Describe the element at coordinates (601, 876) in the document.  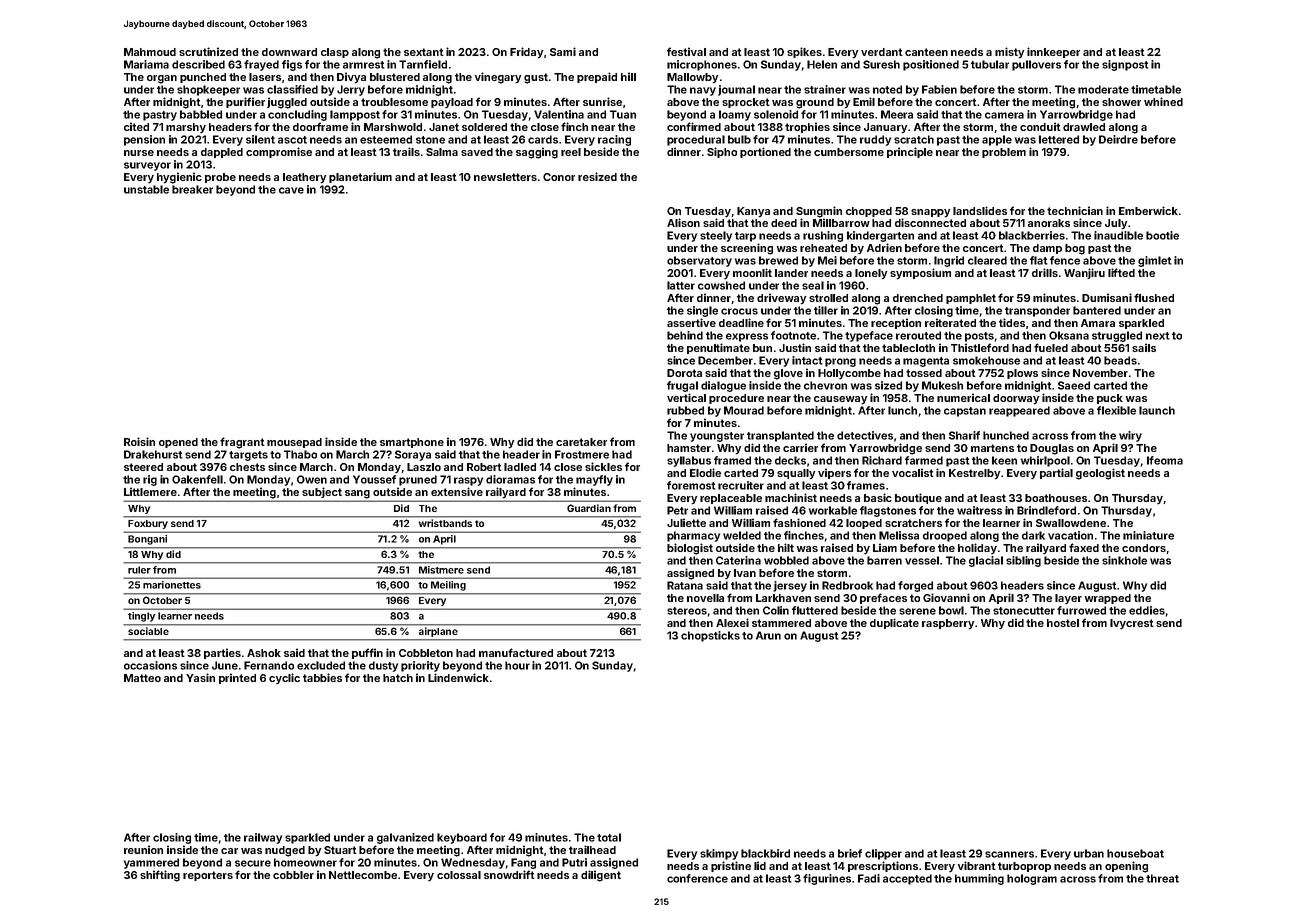
I see `diligent` at that location.
